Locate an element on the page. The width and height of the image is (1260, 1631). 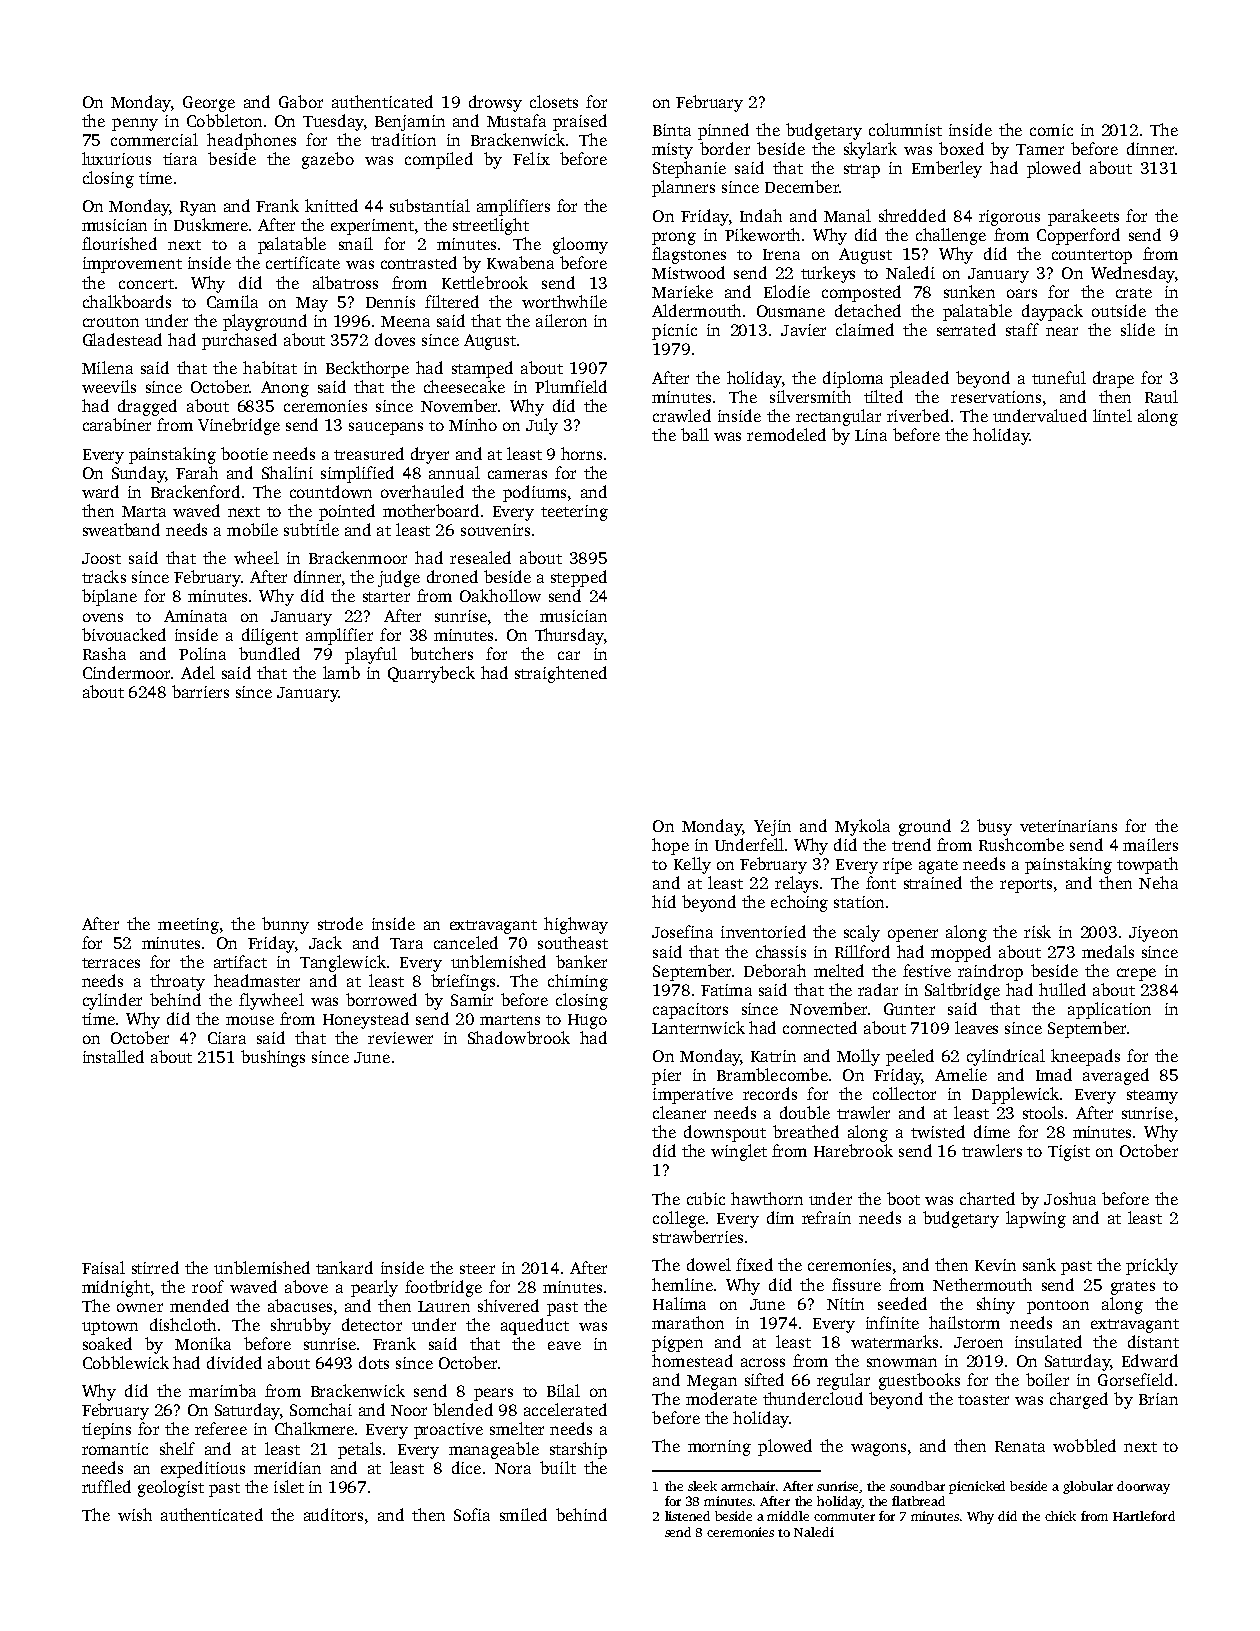
throaty is located at coordinates (177, 982).
